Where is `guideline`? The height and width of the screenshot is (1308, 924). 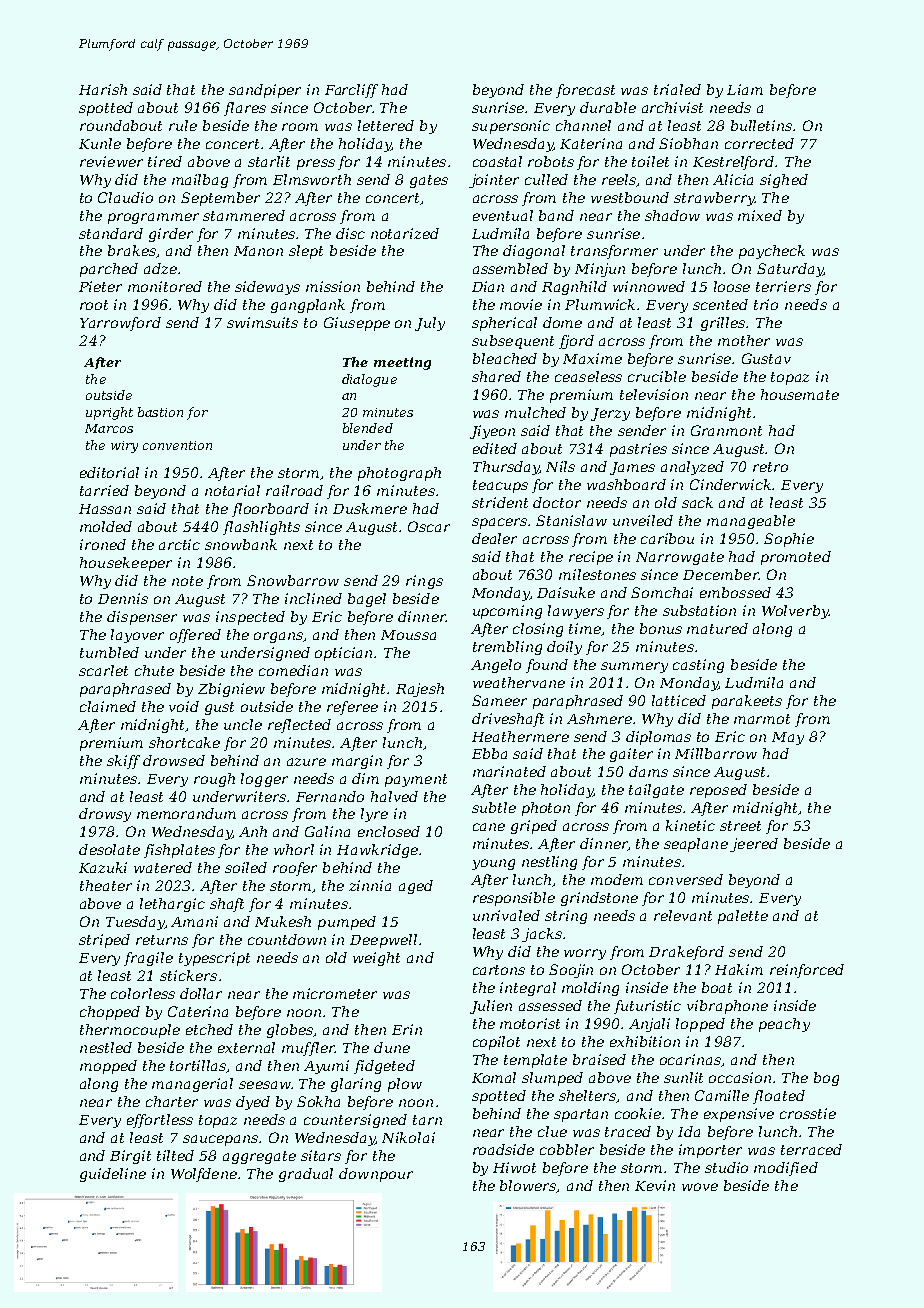 guideline is located at coordinates (113, 1175).
